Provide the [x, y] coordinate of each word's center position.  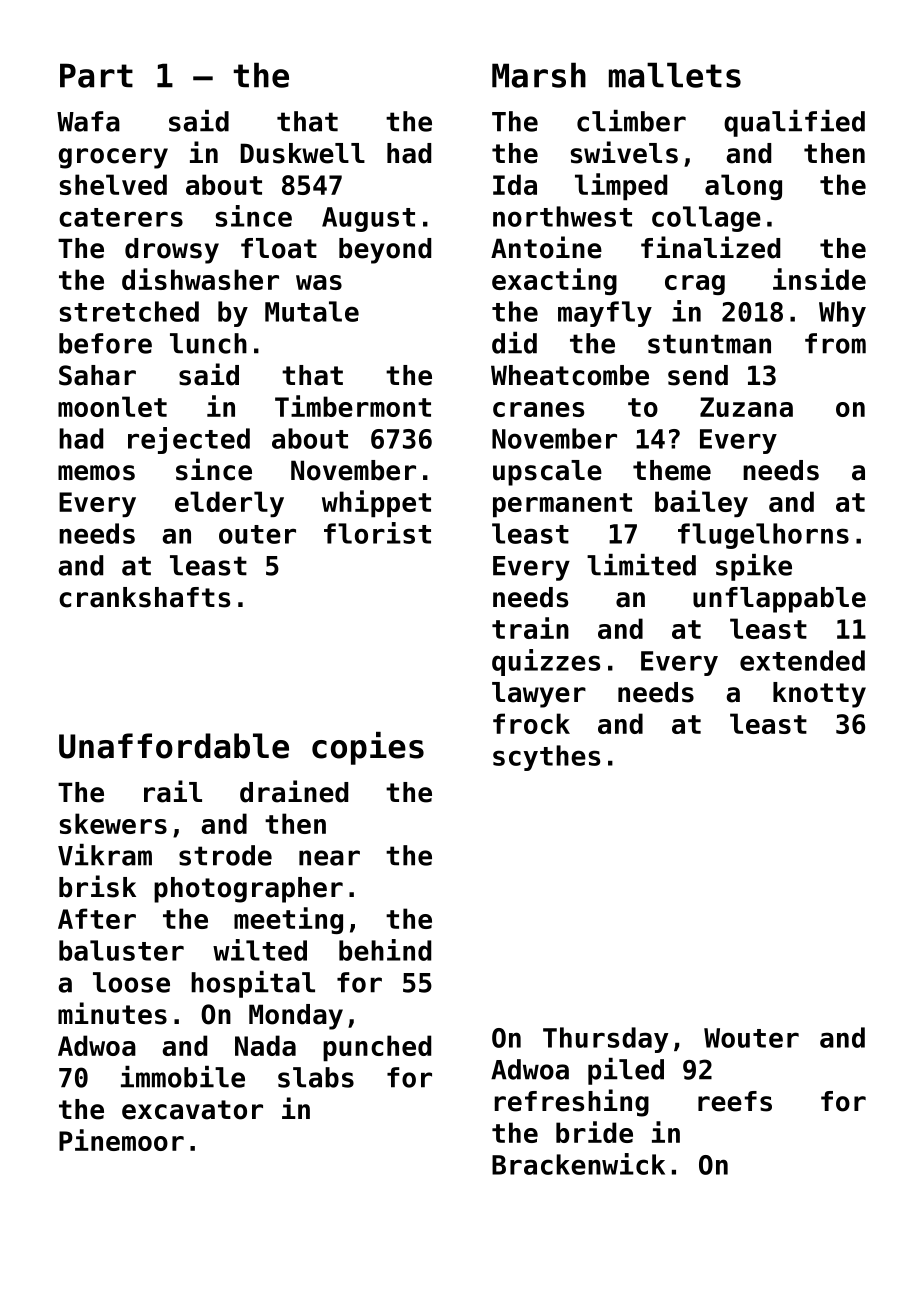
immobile [183, 1077]
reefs [735, 1101]
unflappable [779, 600]
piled [626, 1071]
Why [842, 314]
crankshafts [144, 597]
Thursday [605, 1040]
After [97, 918]
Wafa [88, 121]
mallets [675, 75]
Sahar [97, 375]
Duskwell [303, 153]
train [530, 628]
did [514, 343]
